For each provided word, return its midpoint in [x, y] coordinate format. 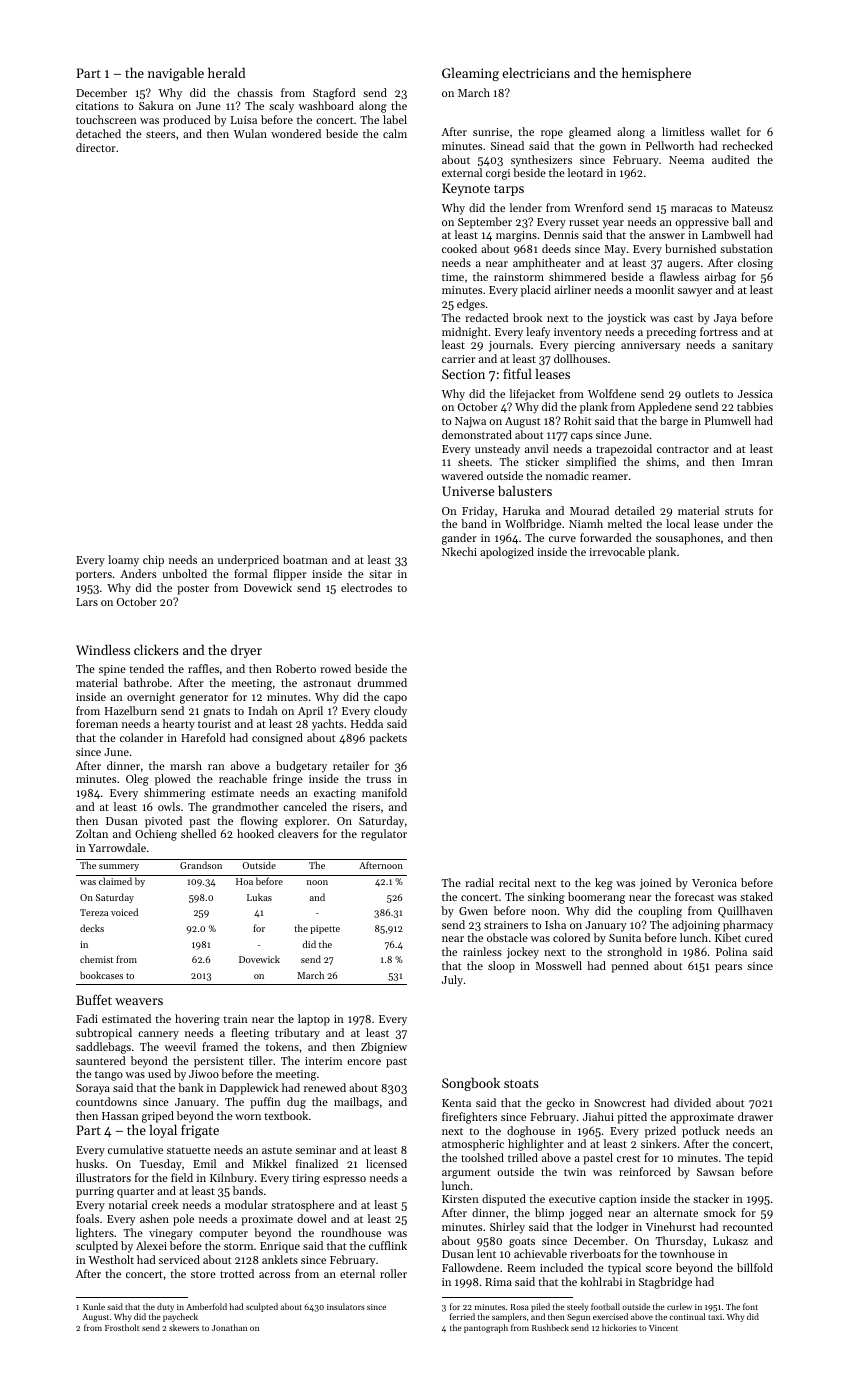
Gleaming [470, 74]
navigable [176, 74]
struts [739, 511]
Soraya [93, 1089]
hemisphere [656, 74]
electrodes [366, 587]
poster [193, 590]
